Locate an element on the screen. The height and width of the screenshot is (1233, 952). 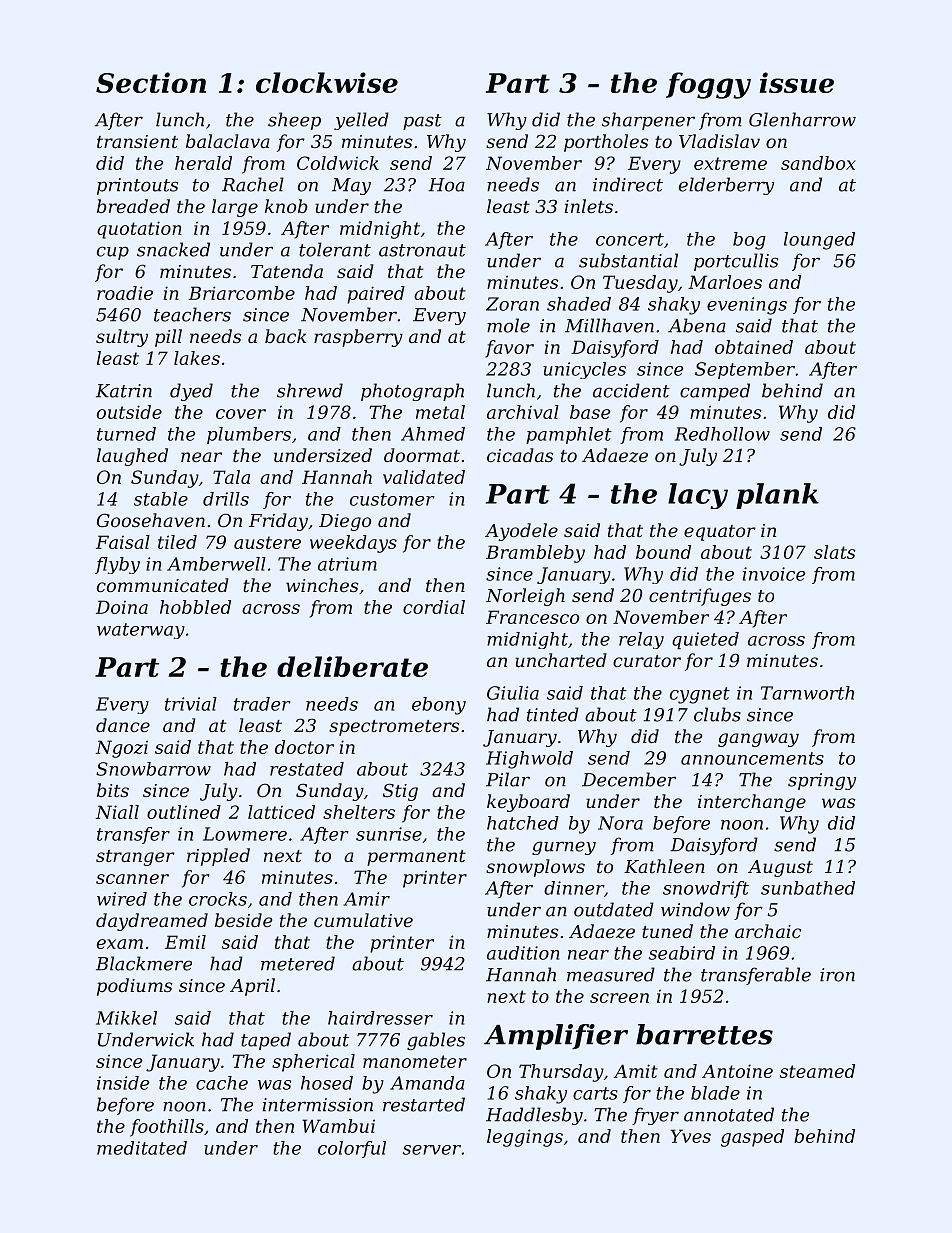
Amir is located at coordinates (366, 899).
